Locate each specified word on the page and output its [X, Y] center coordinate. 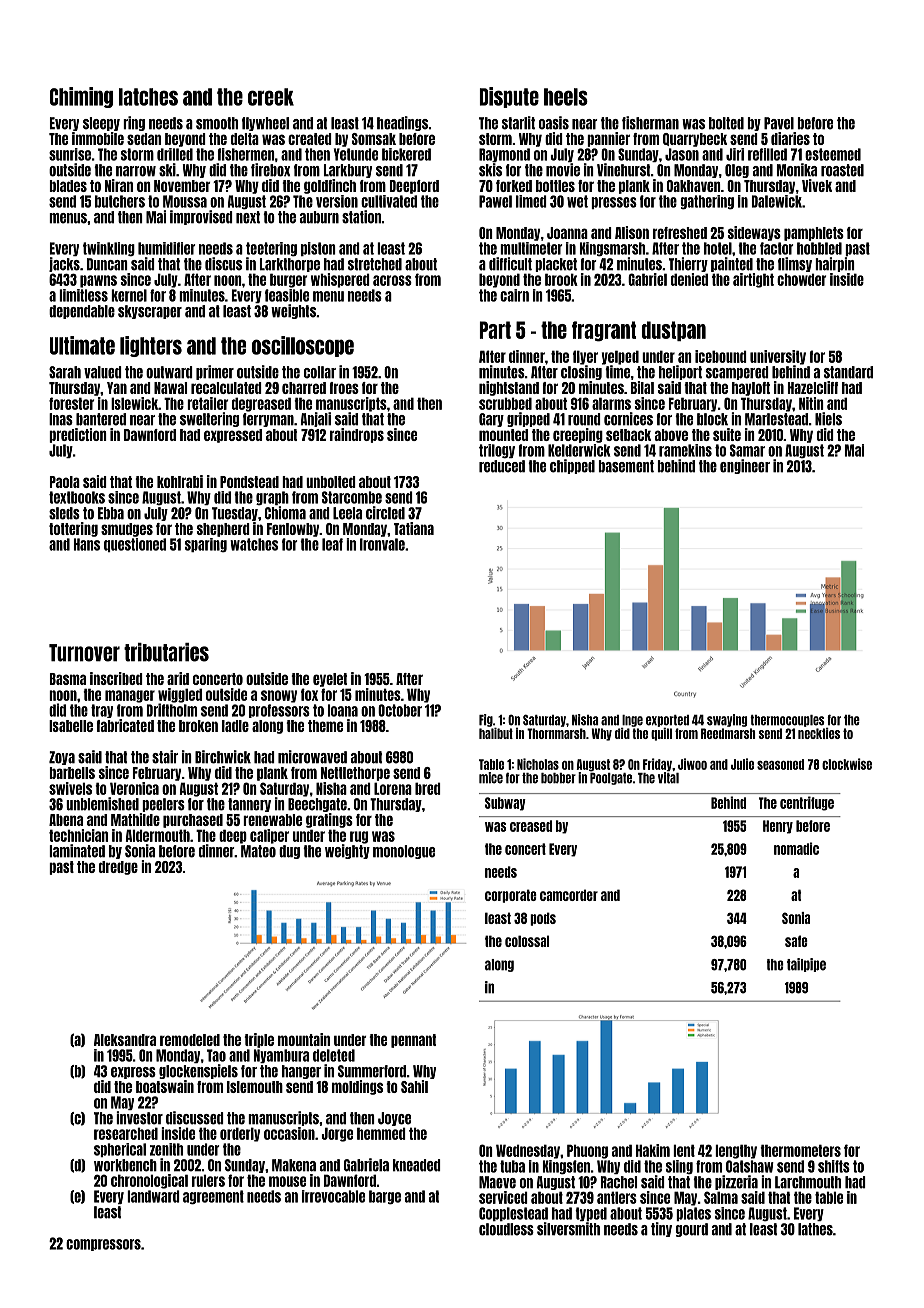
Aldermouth [158, 835]
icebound [721, 356]
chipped [572, 466]
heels [566, 97]
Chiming [81, 97]
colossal [527, 941]
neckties [819, 733]
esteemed [833, 154]
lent [684, 1150]
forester [71, 403]
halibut [496, 733]
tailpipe [806, 965]
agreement [213, 1197]
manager [130, 696]
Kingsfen [566, 1167]
